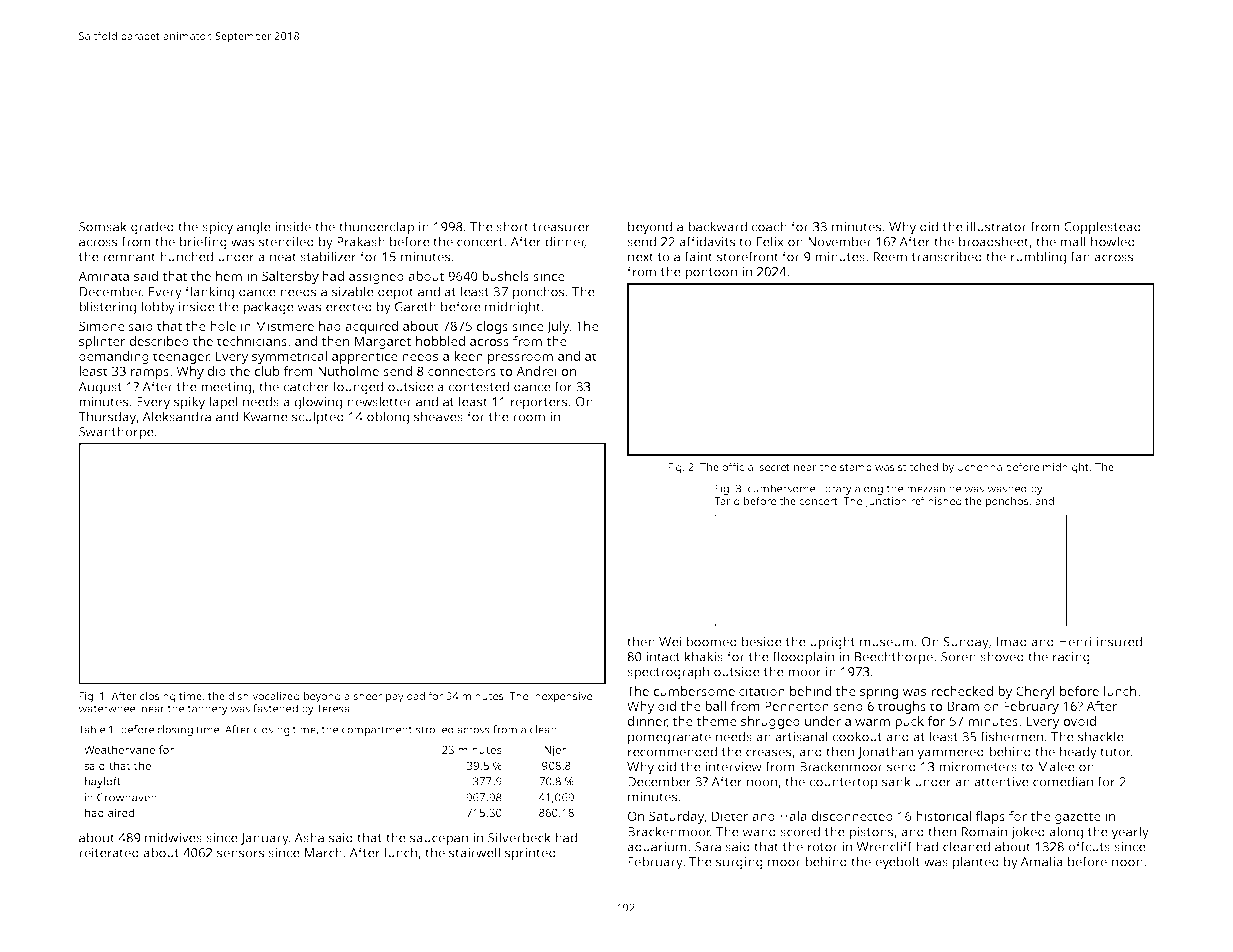  What do you see at coordinates (512, 226) in the page?
I see `short` at bounding box center [512, 226].
